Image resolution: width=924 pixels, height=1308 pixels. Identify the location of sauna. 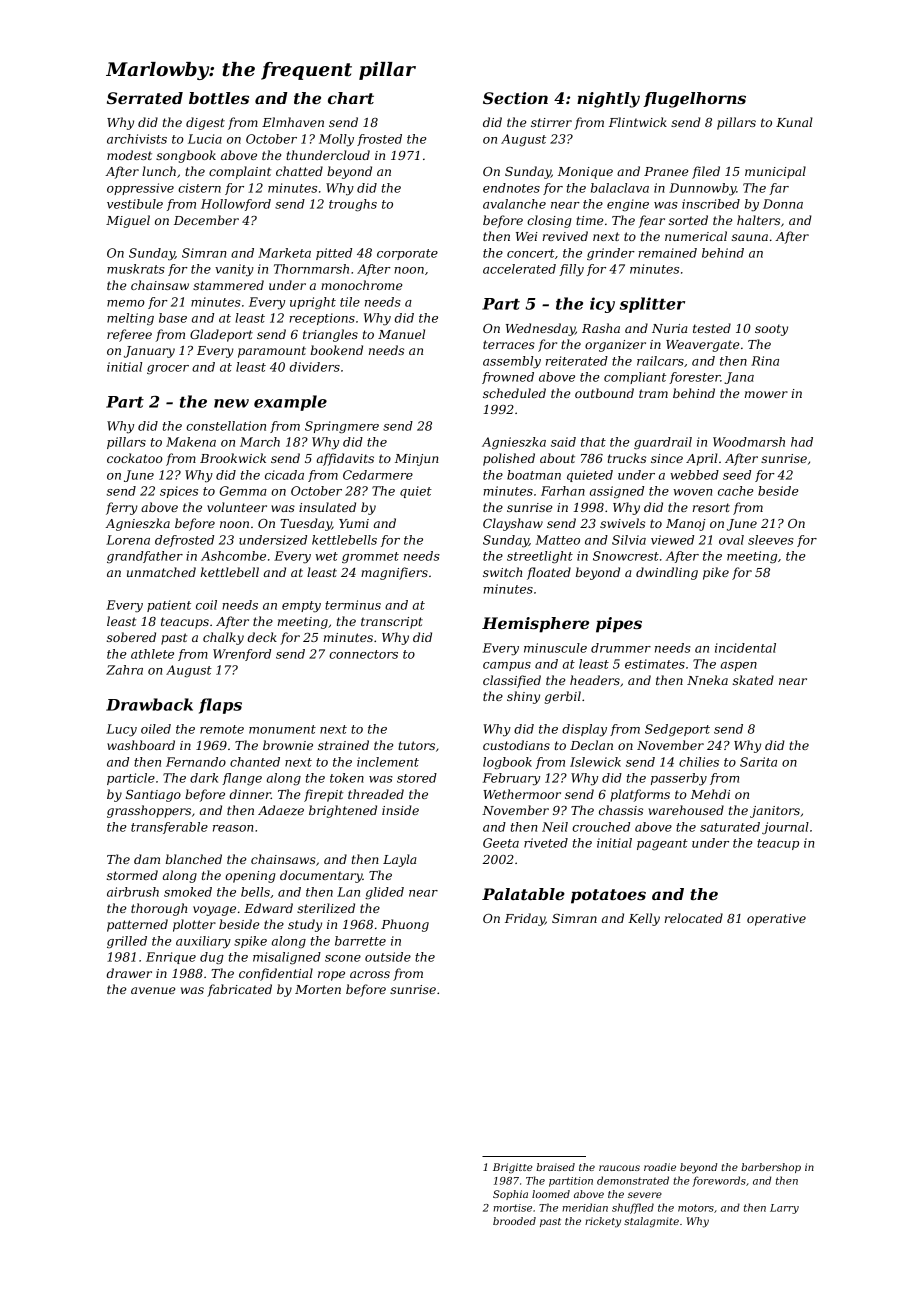
(750, 237).
